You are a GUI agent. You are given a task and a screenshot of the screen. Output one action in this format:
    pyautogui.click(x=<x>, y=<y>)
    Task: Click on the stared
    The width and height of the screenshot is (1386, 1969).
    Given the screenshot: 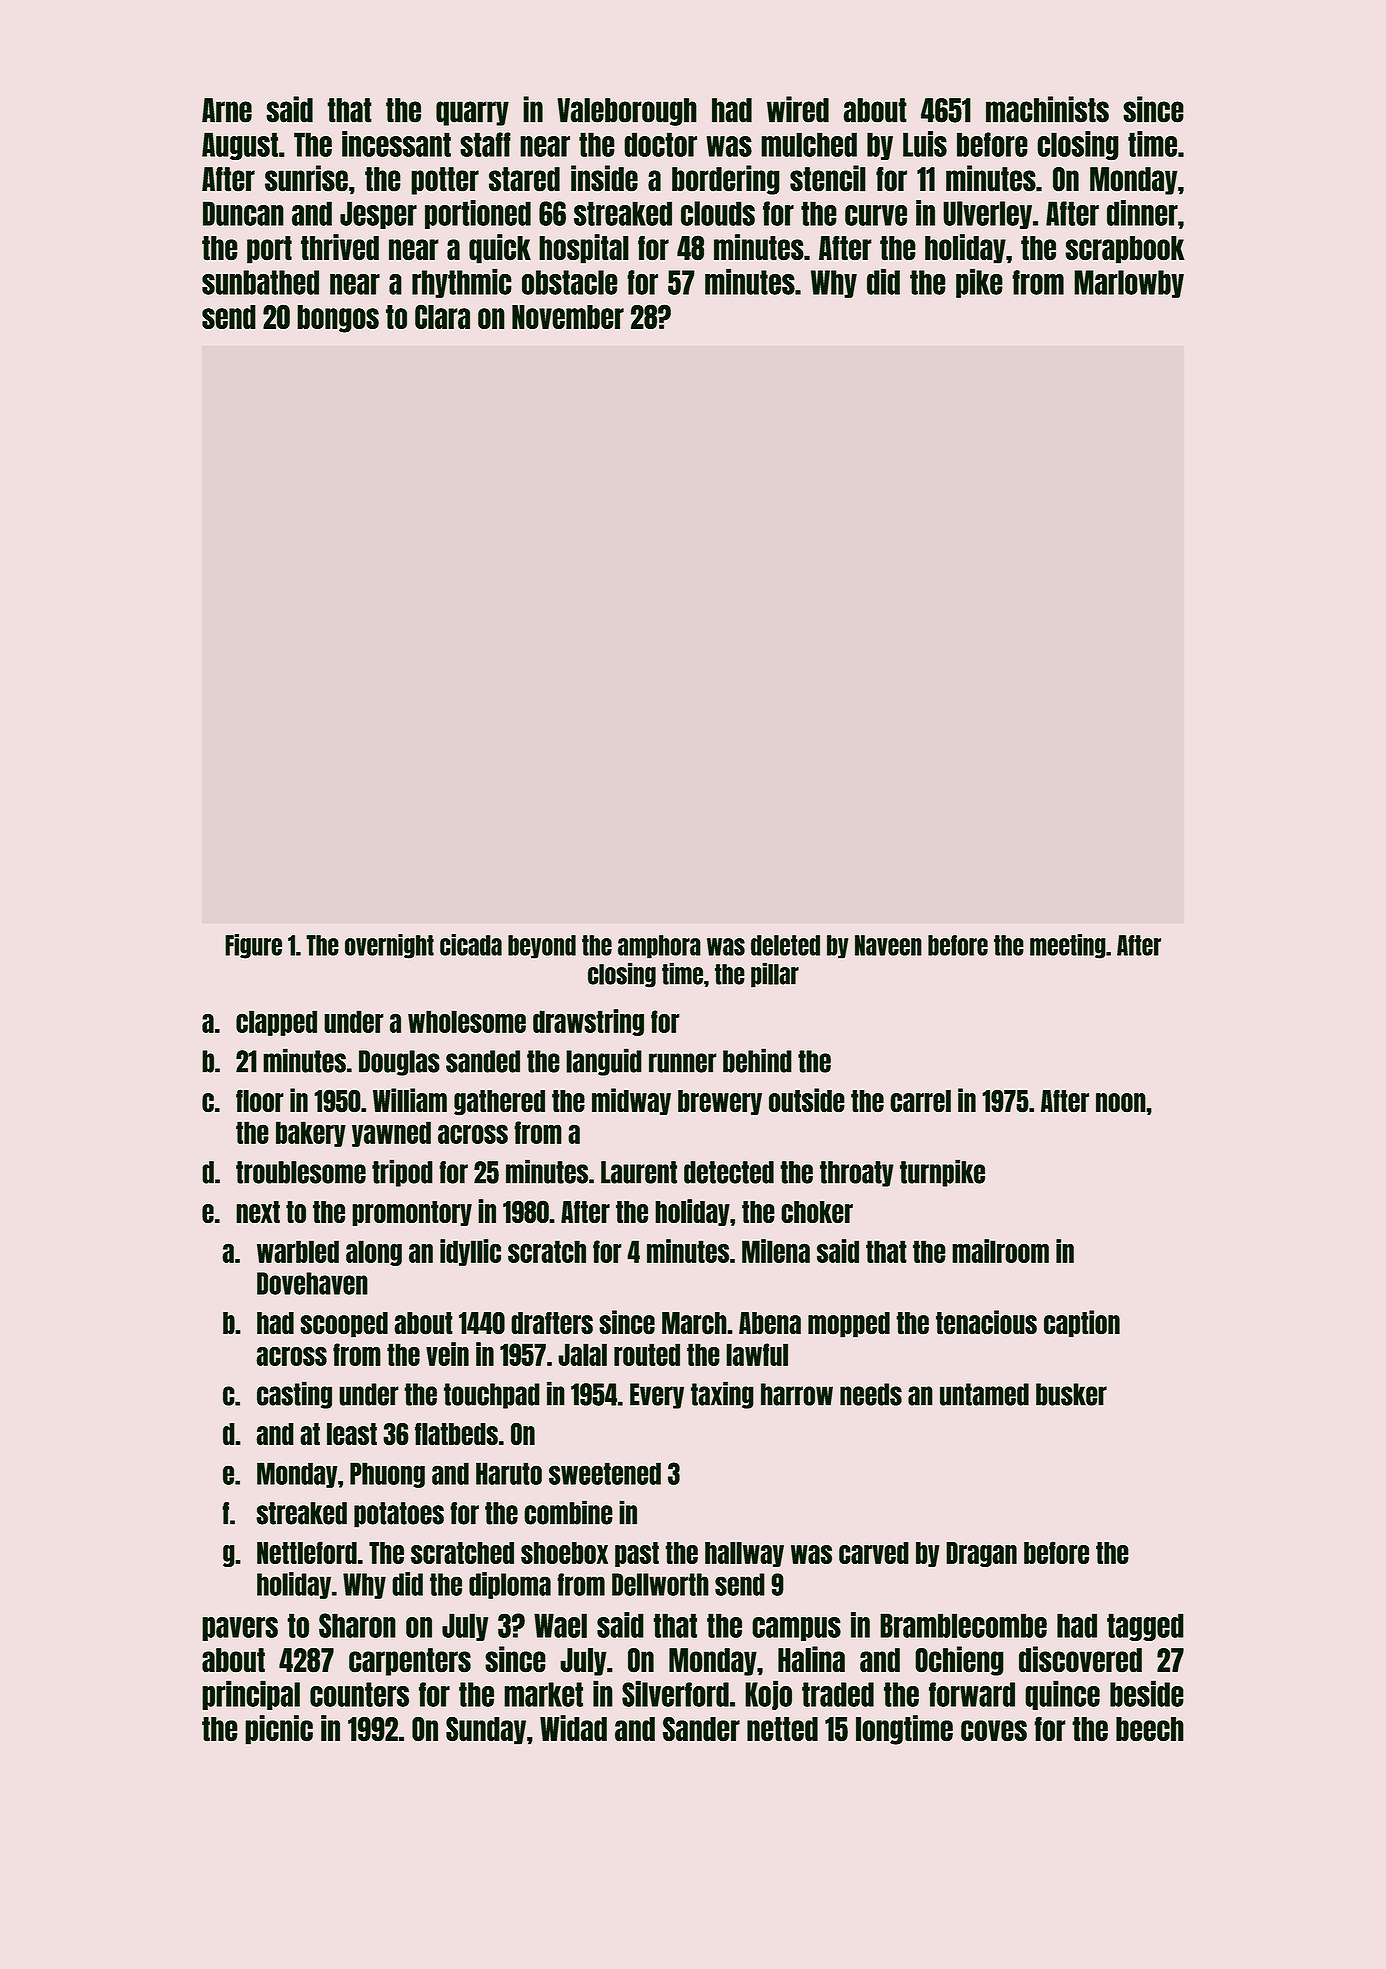 What is the action you would take?
    pyautogui.click(x=524, y=179)
